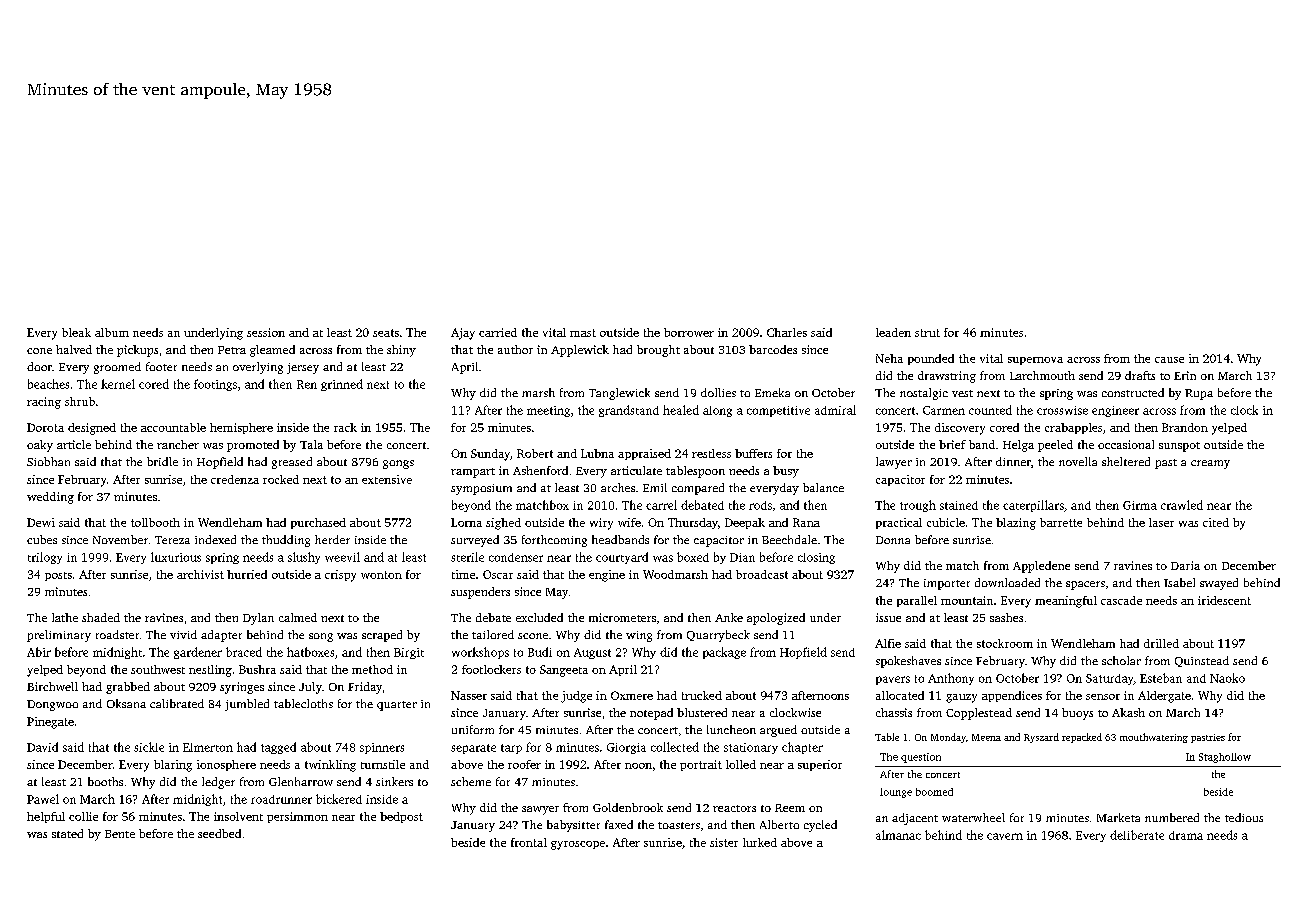 The image size is (1308, 924). What do you see at coordinates (242, 688) in the image?
I see `syringes` at bounding box center [242, 688].
